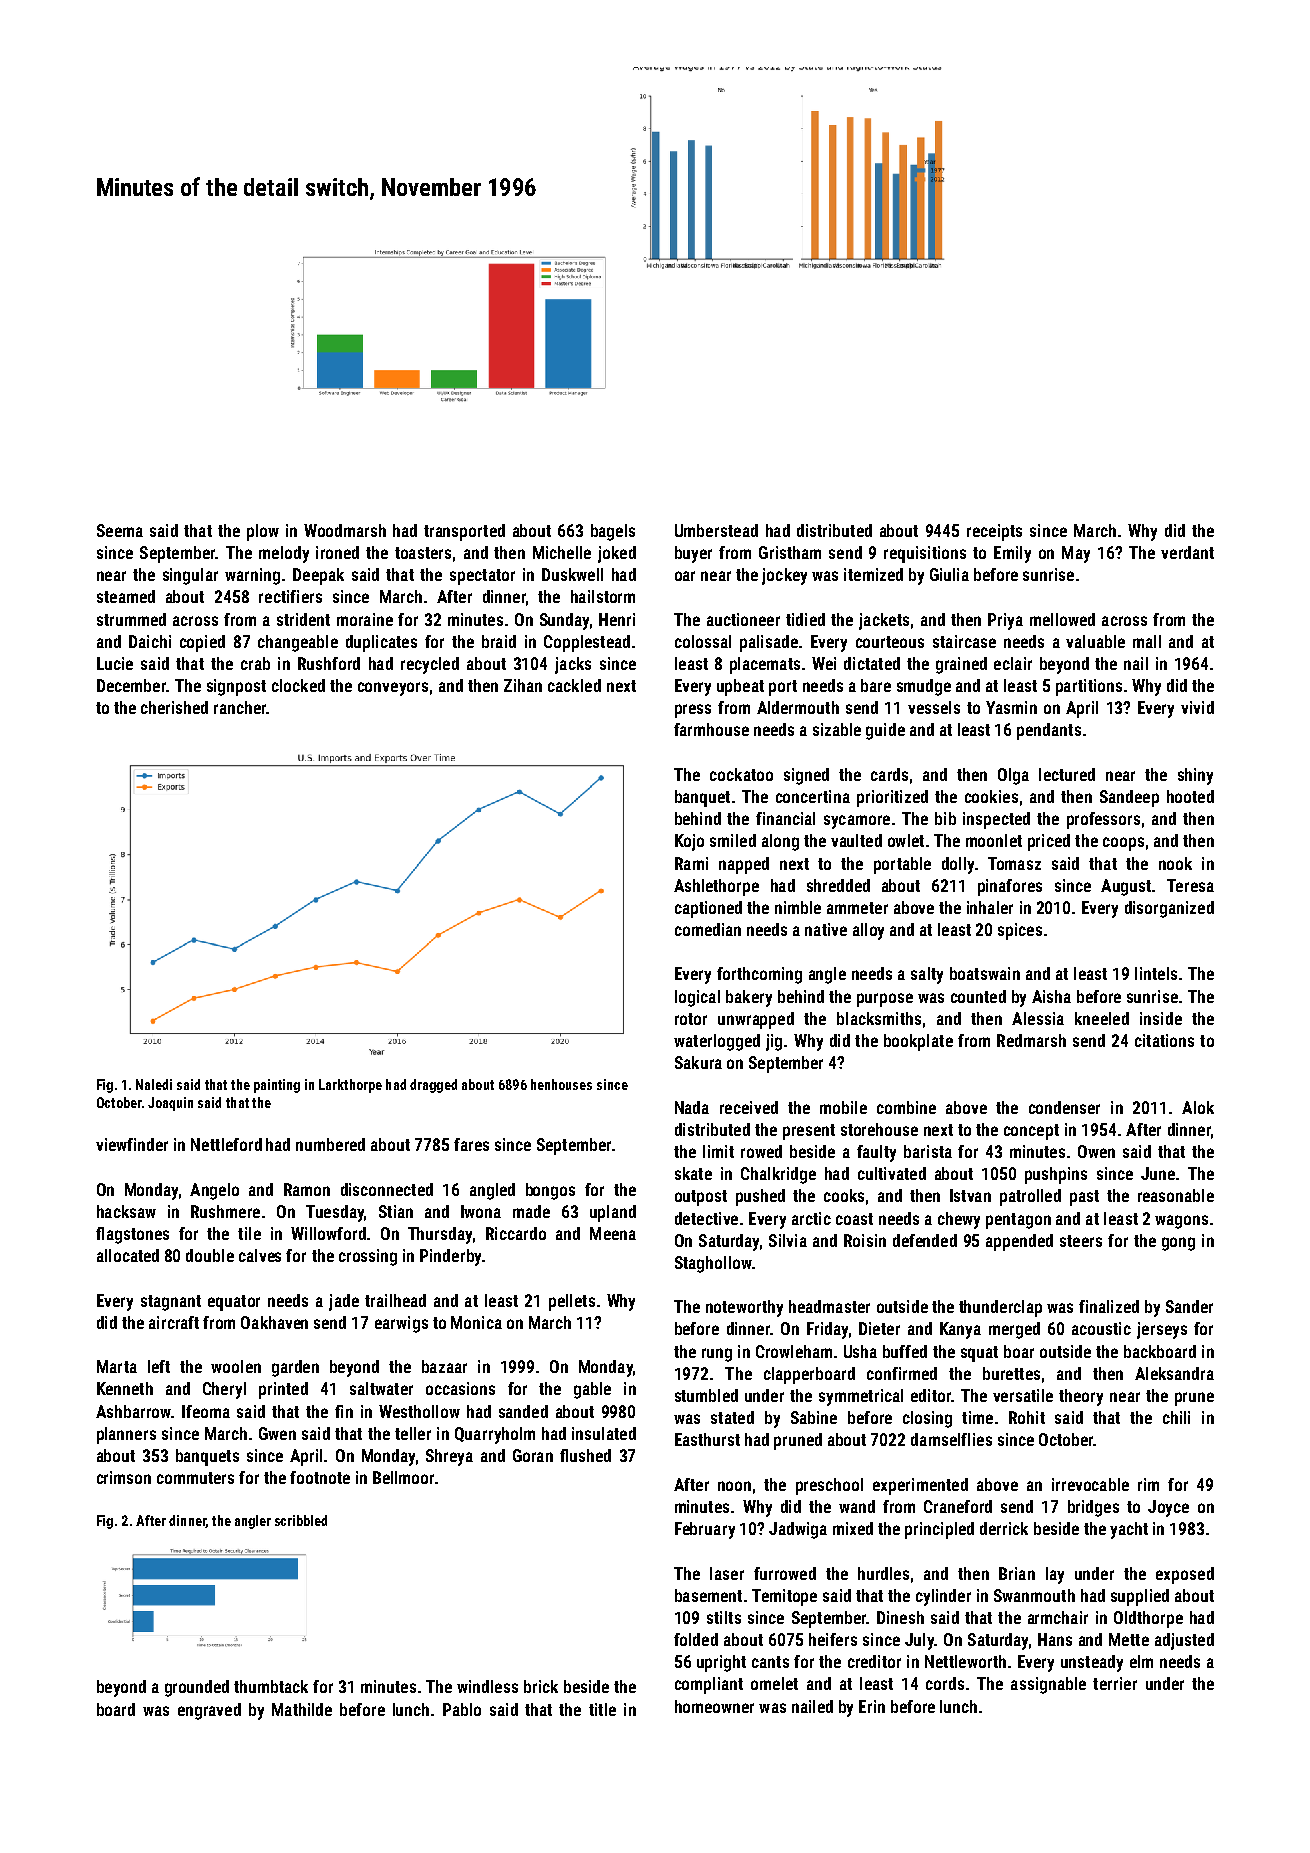  What do you see at coordinates (277, 1086) in the image?
I see `painting` at bounding box center [277, 1086].
